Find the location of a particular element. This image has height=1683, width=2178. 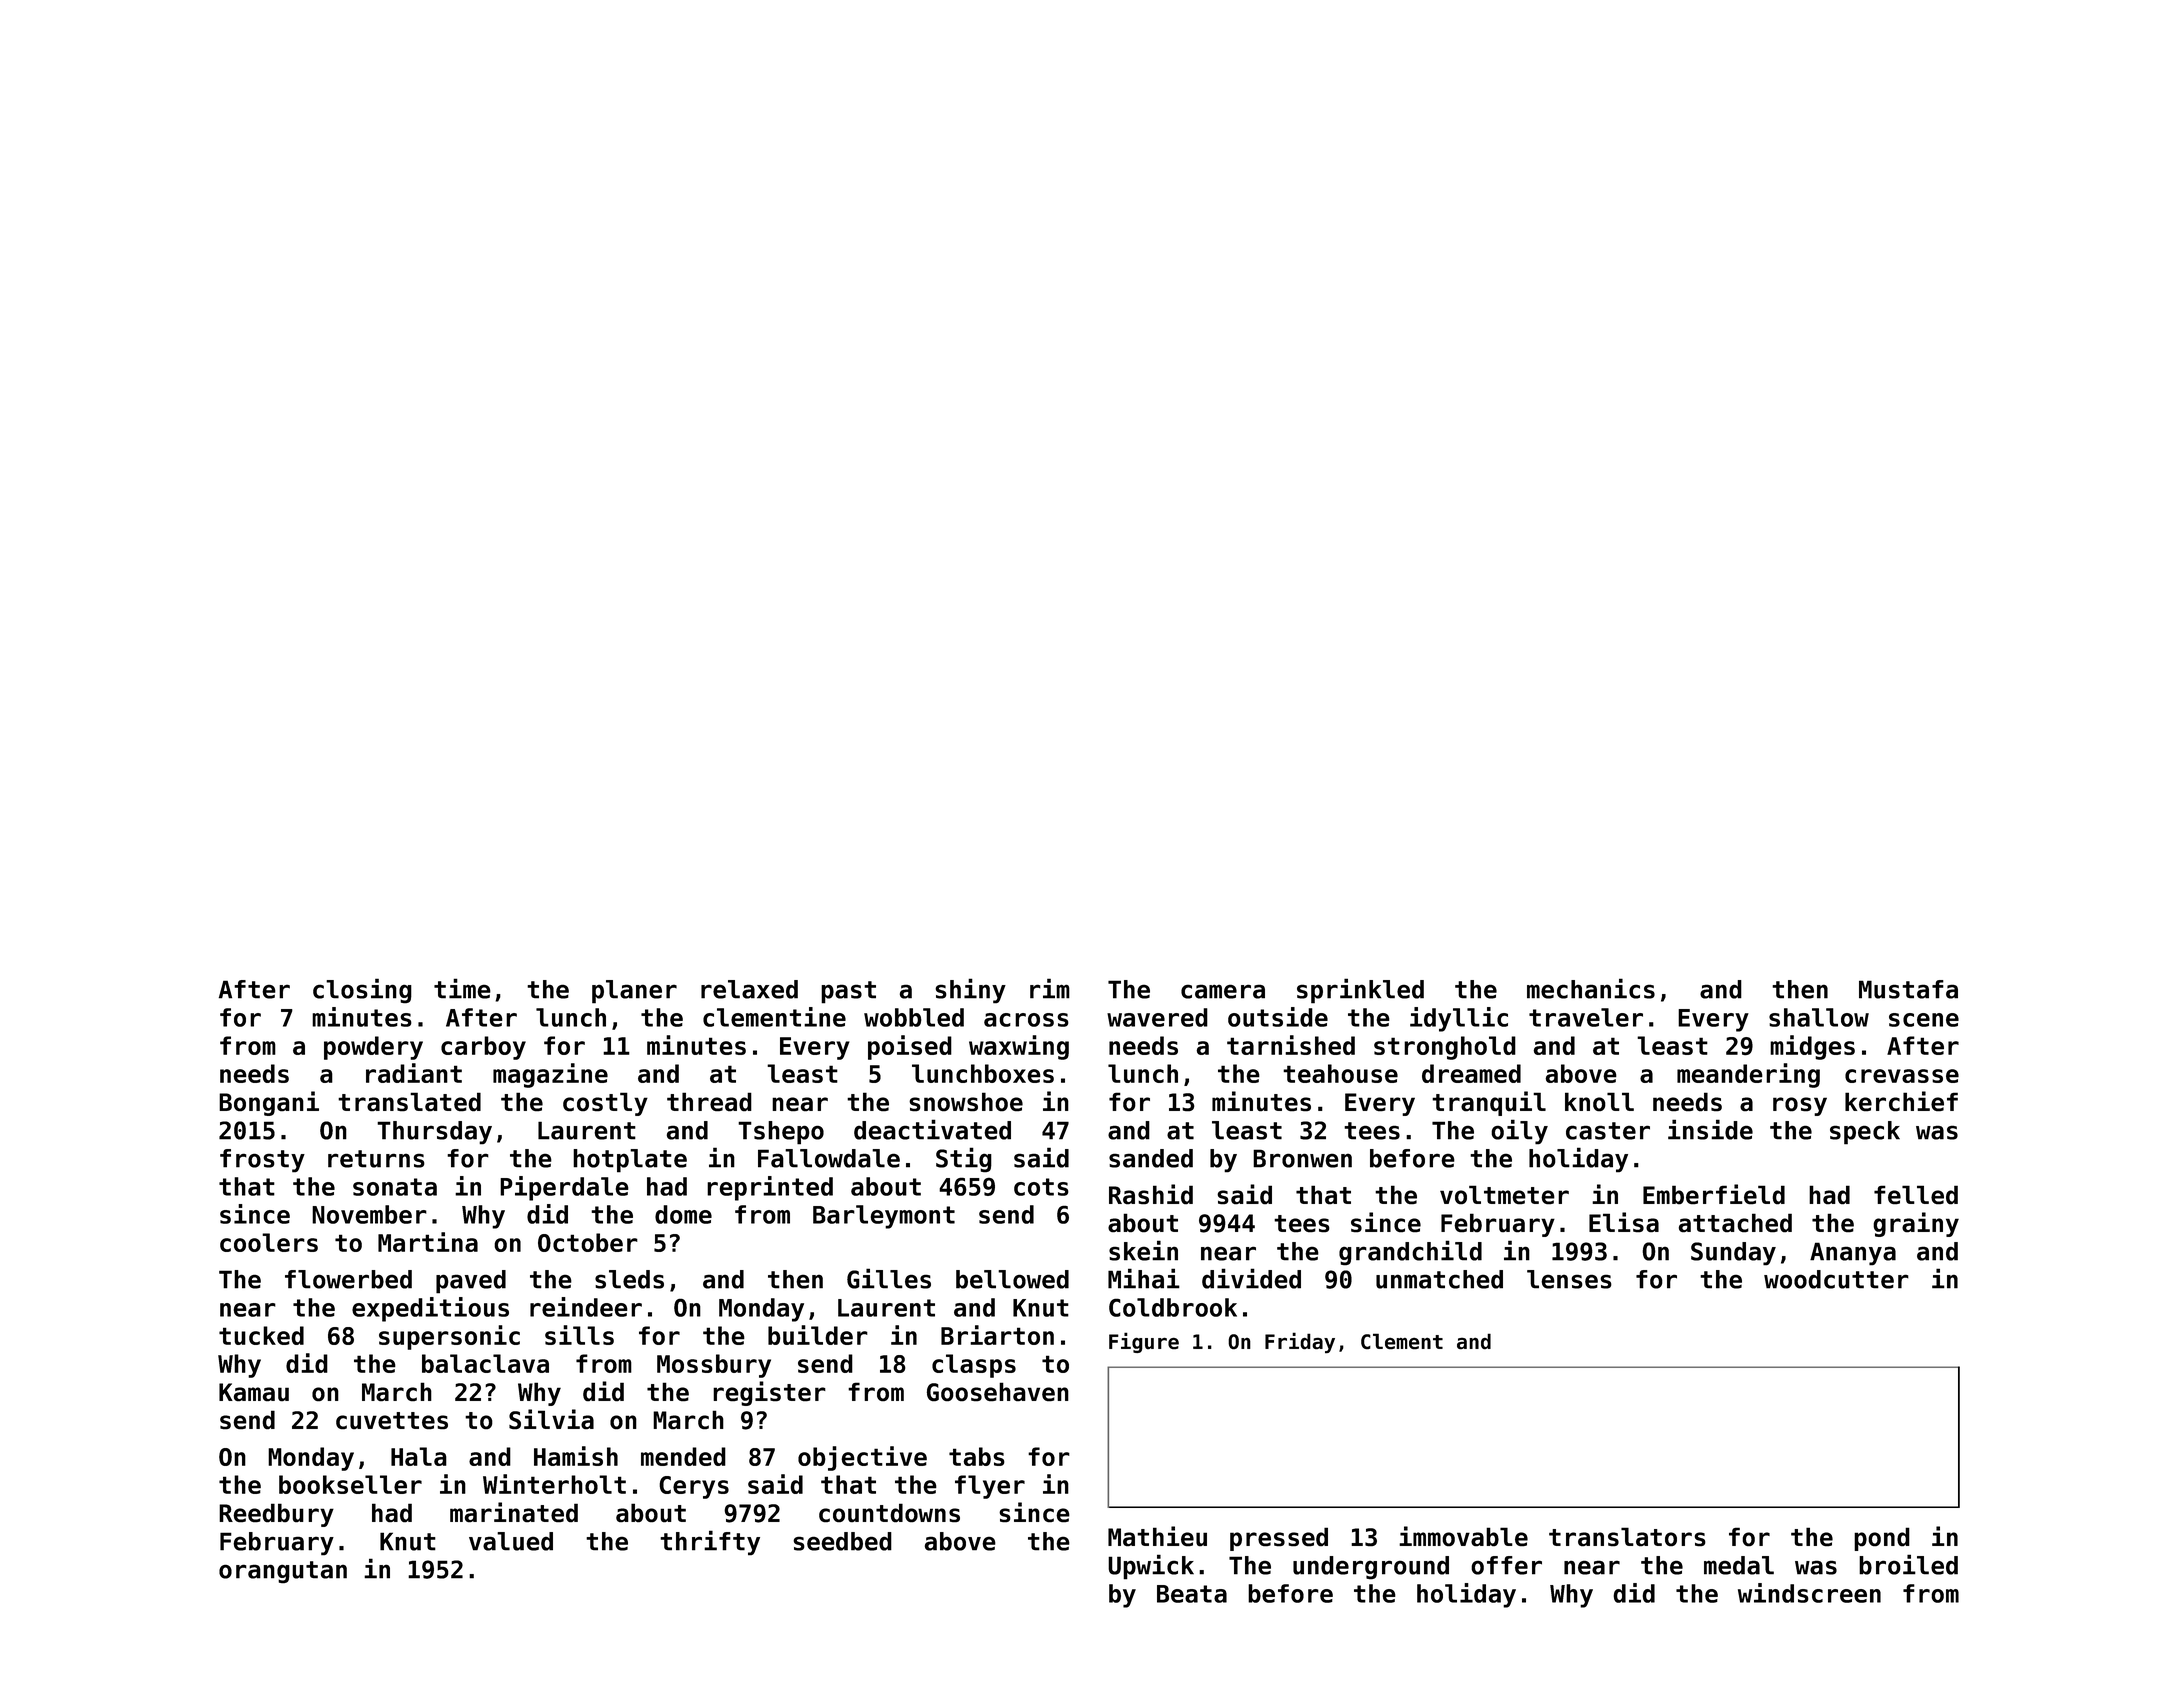

camera is located at coordinates (1223, 991).
